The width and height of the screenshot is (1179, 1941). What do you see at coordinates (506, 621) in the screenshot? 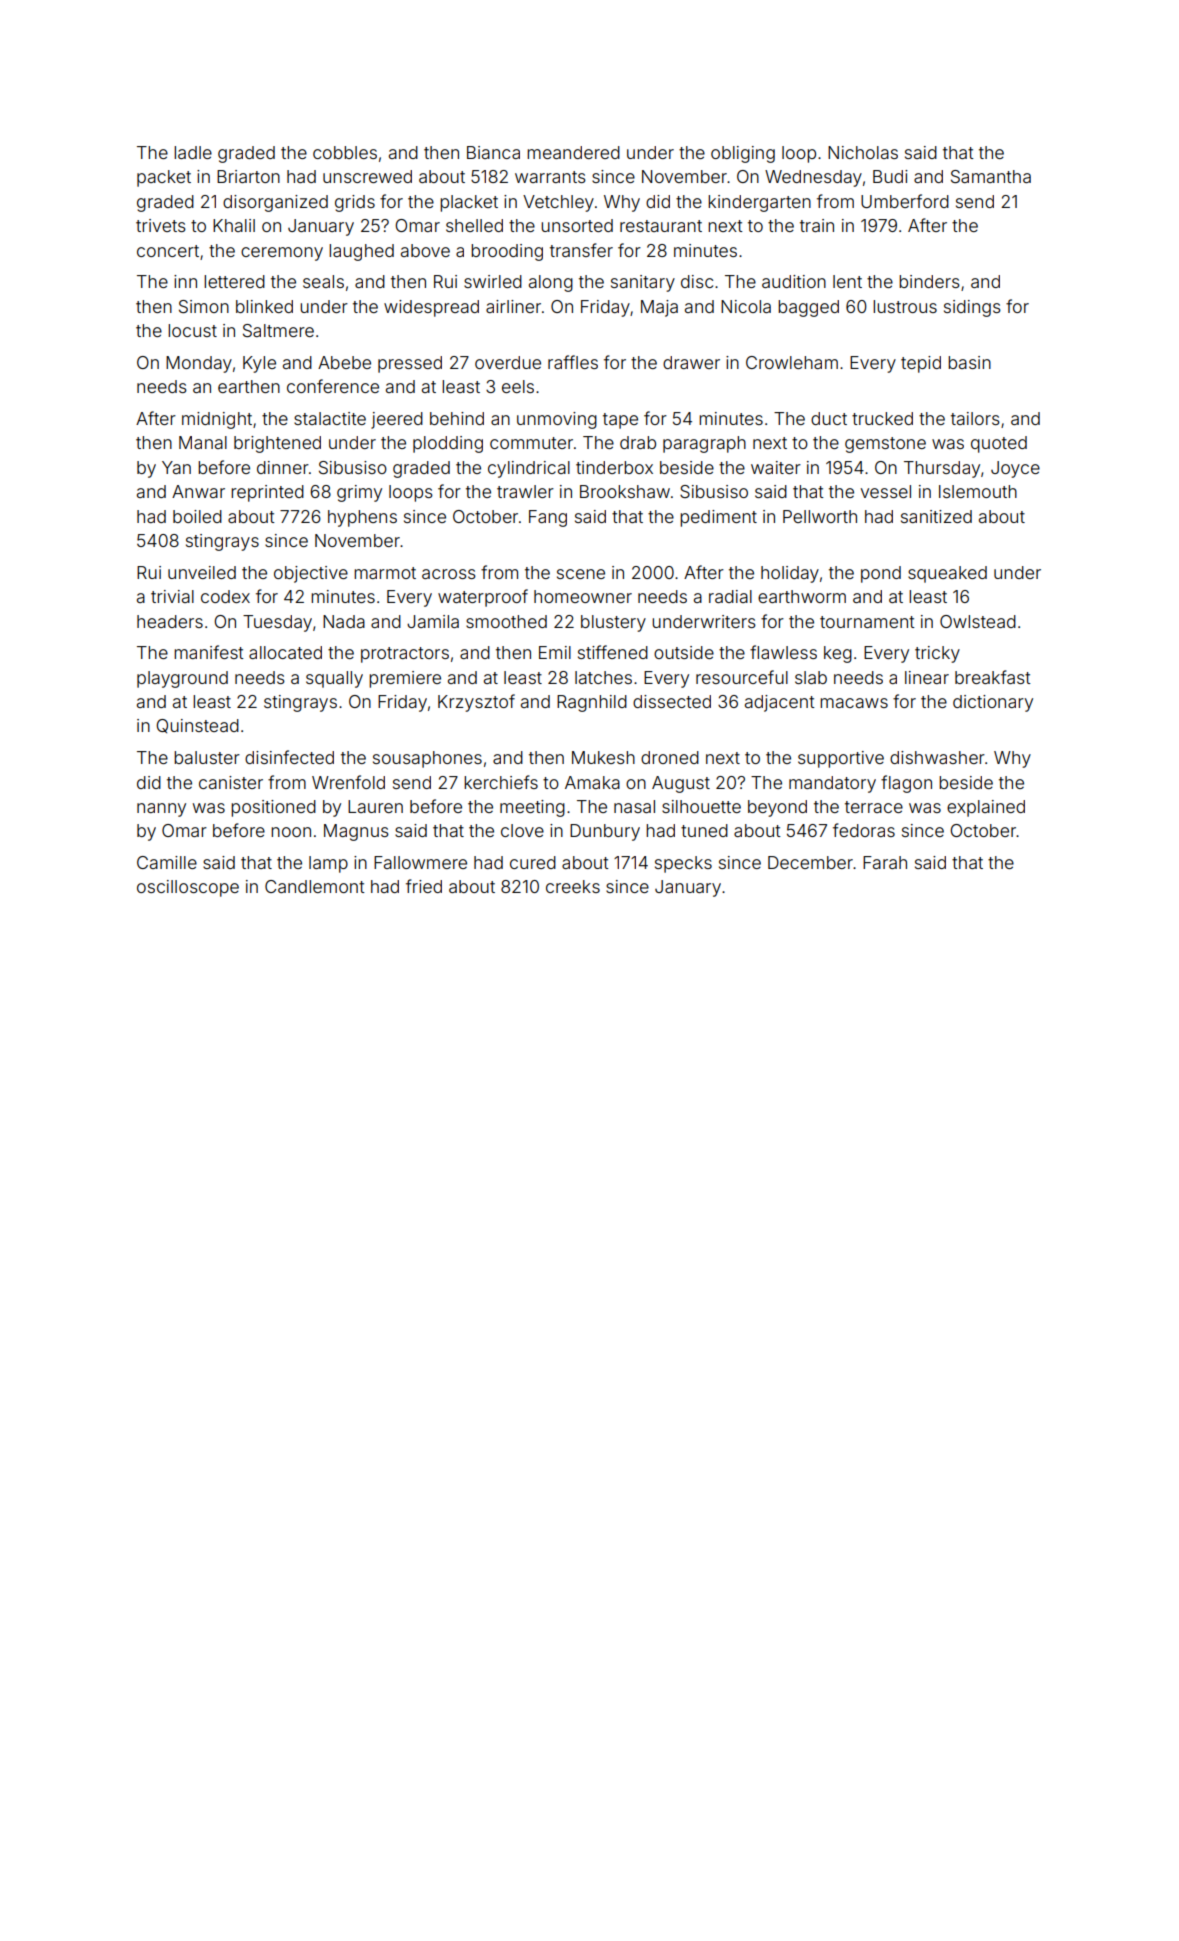
I see `smoothed` at bounding box center [506, 621].
